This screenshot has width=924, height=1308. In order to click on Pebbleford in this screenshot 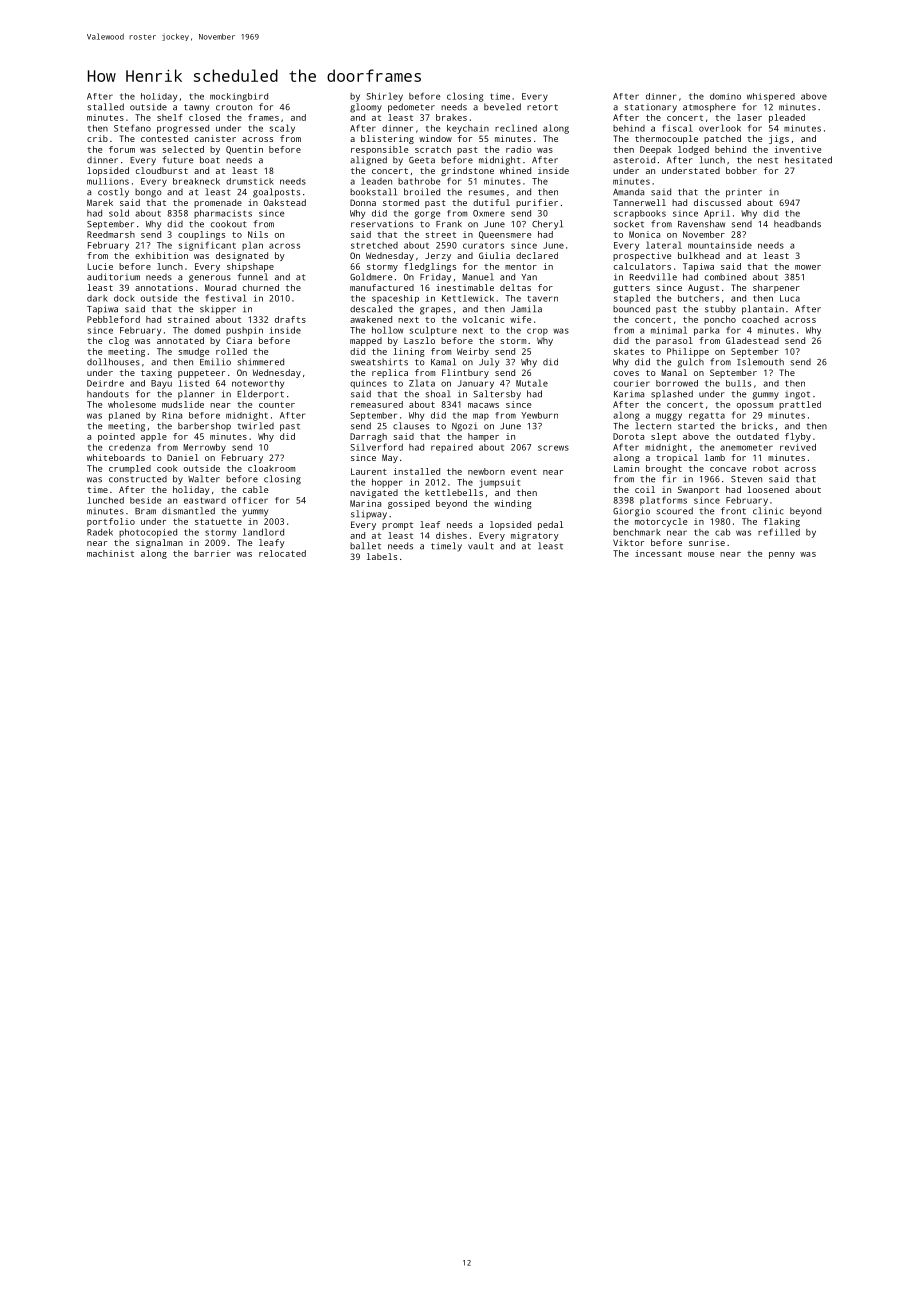, I will do `click(113, 319)`.
